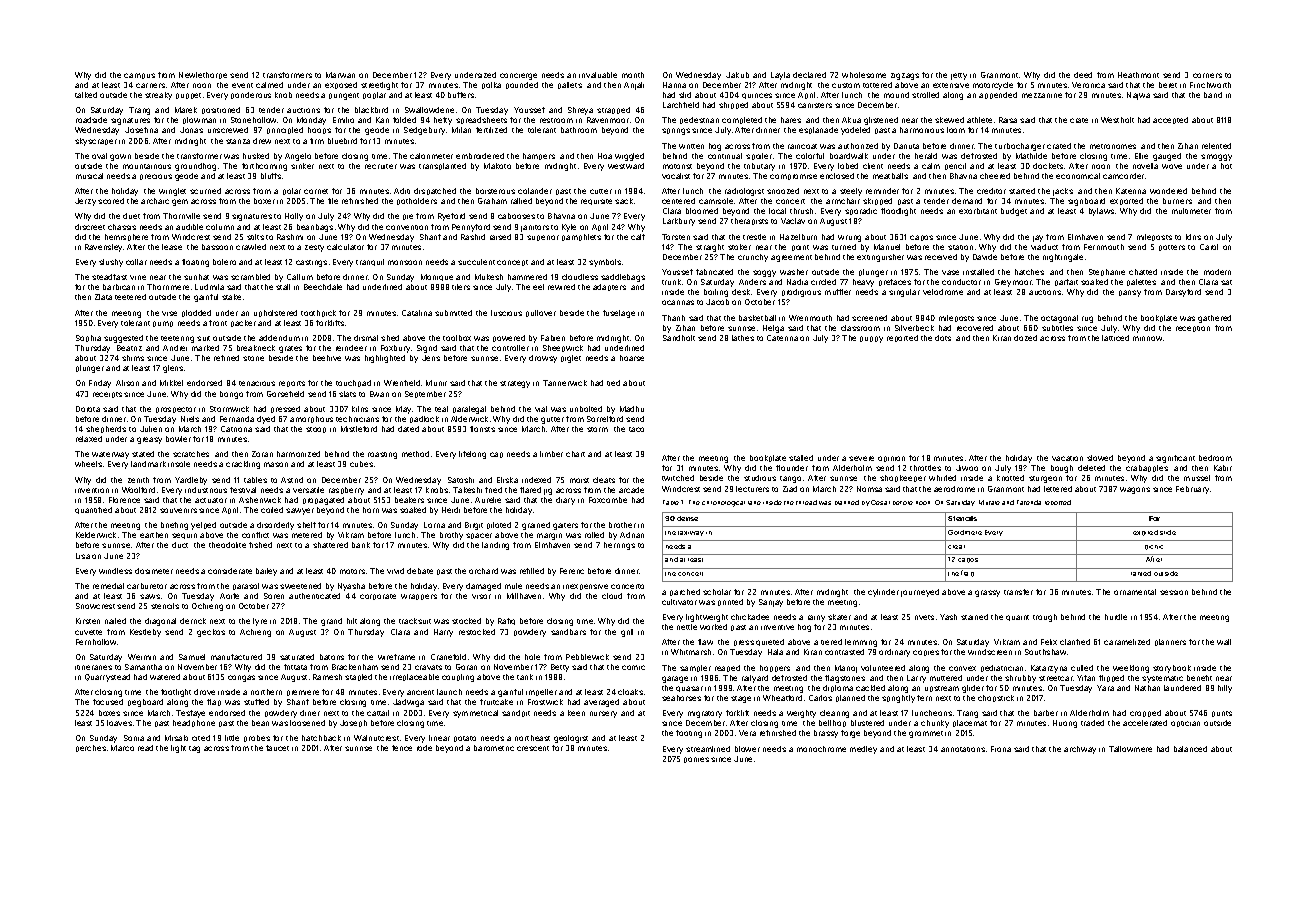  What do you see at coordinates (91, 120) in the document?
I see `roadside` at bounding box center [91, 120].
